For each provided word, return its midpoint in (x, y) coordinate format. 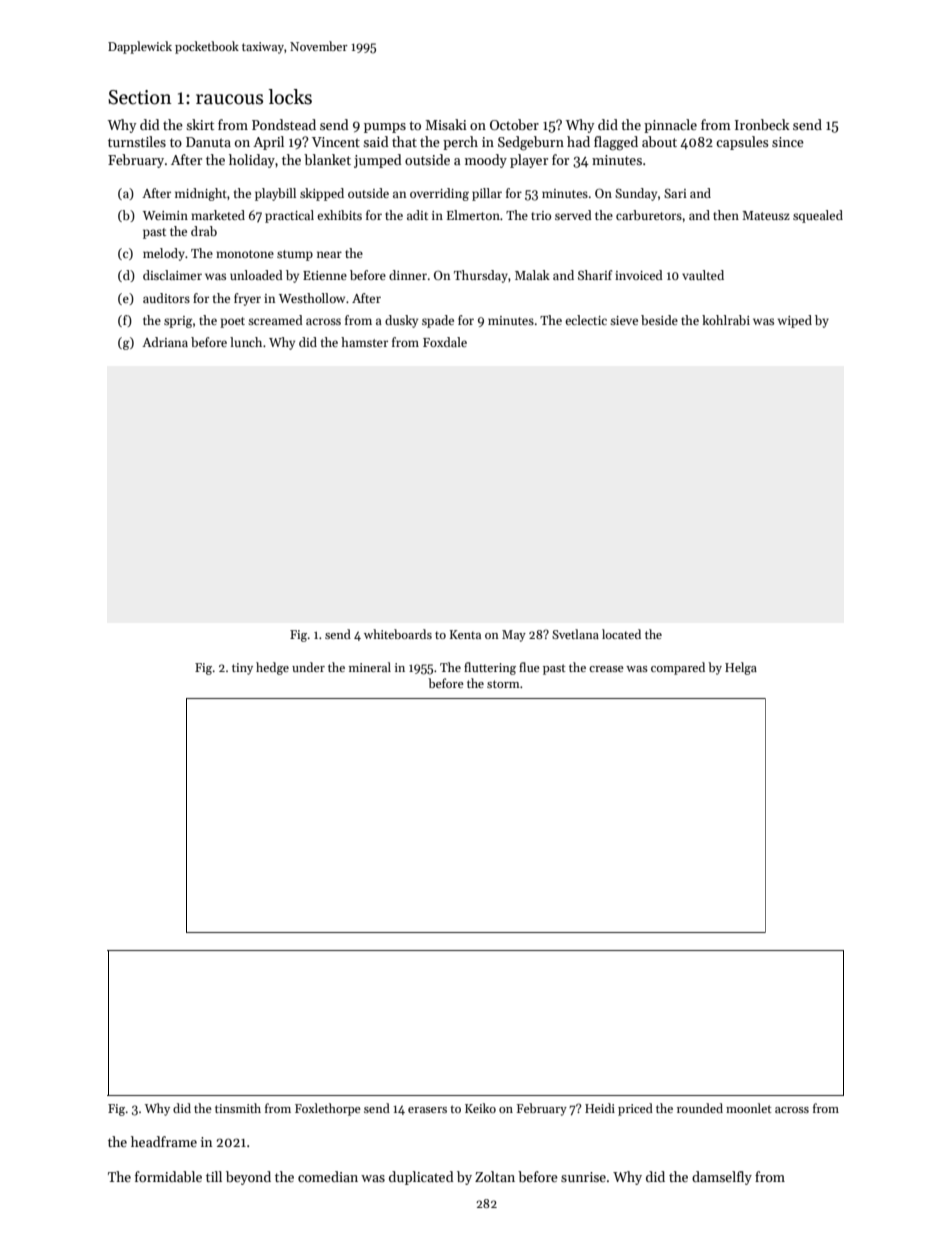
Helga (741, 668)
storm (503, 684)
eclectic (586, 320)
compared (678, 668)
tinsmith (238, 1108)
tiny (242, 669)
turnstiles (137, 141)
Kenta (465, 634)
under (308, 667)
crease (606, 669)
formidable (168, 1176)
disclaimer (172, 275)
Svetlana (575, 634)
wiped (795, 321)
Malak (532, 275)
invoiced (639, 275)
